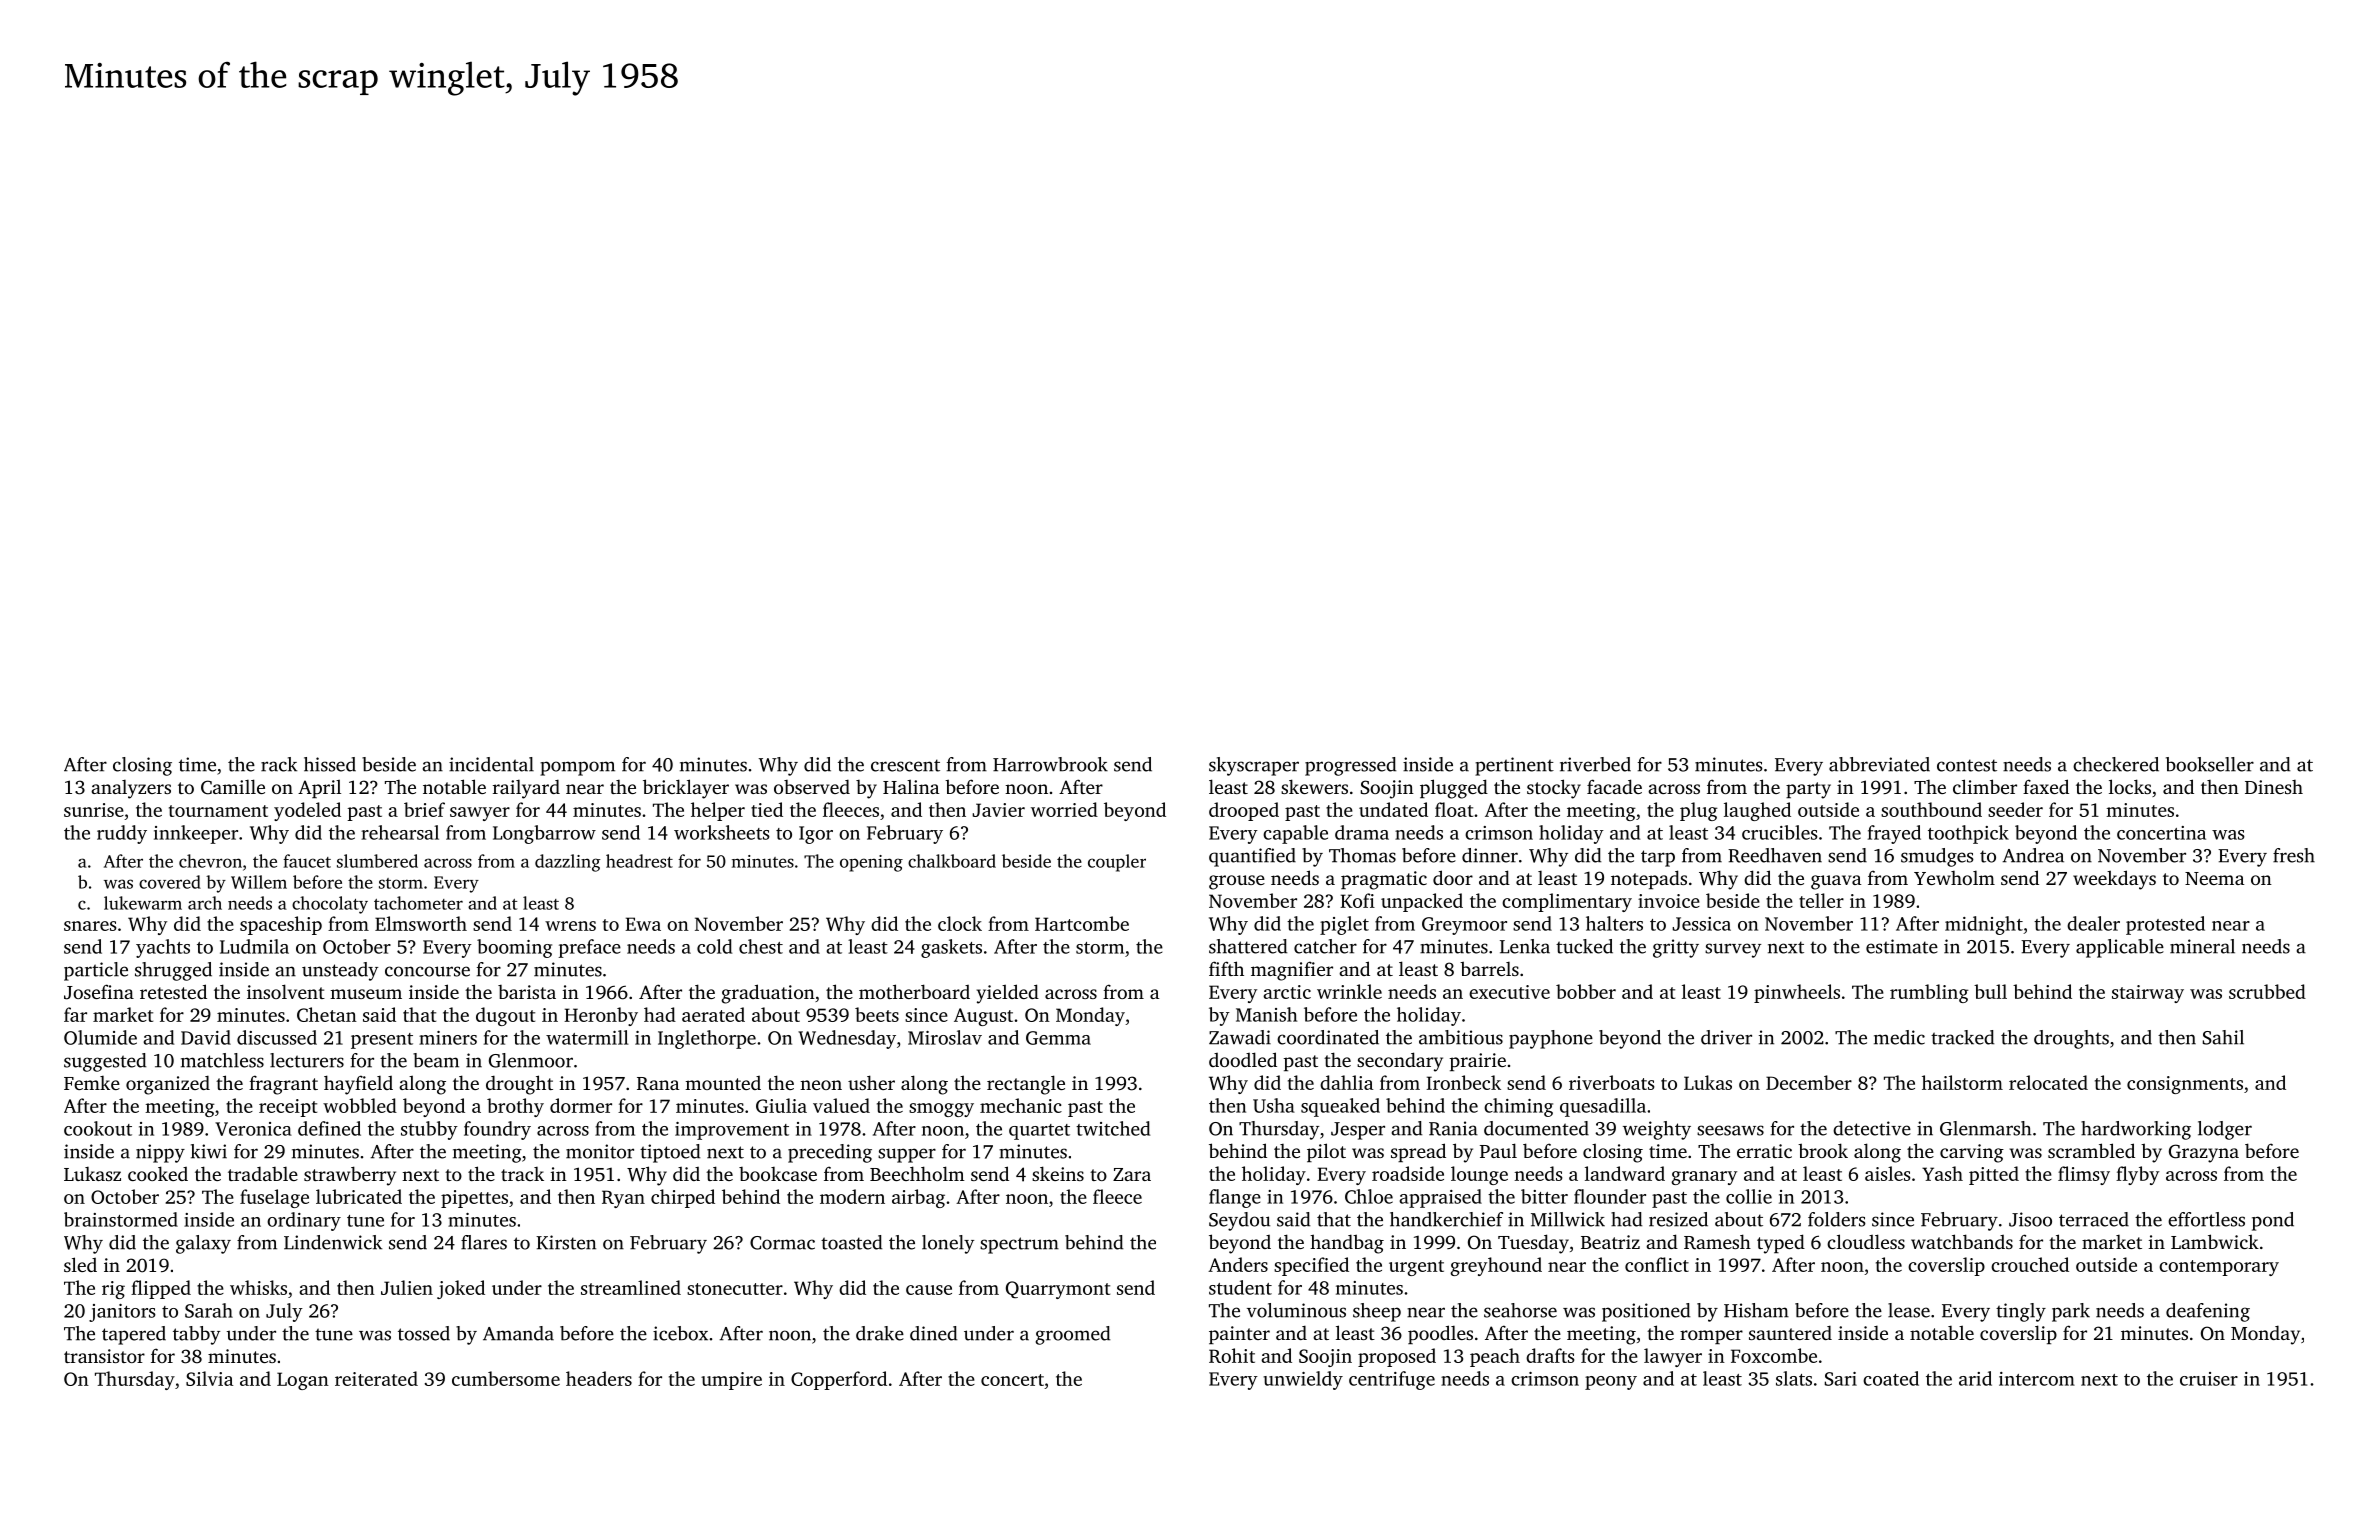 This screenshot has height=1540, width=2380. I want to click on hissed, so click(330, 764).
